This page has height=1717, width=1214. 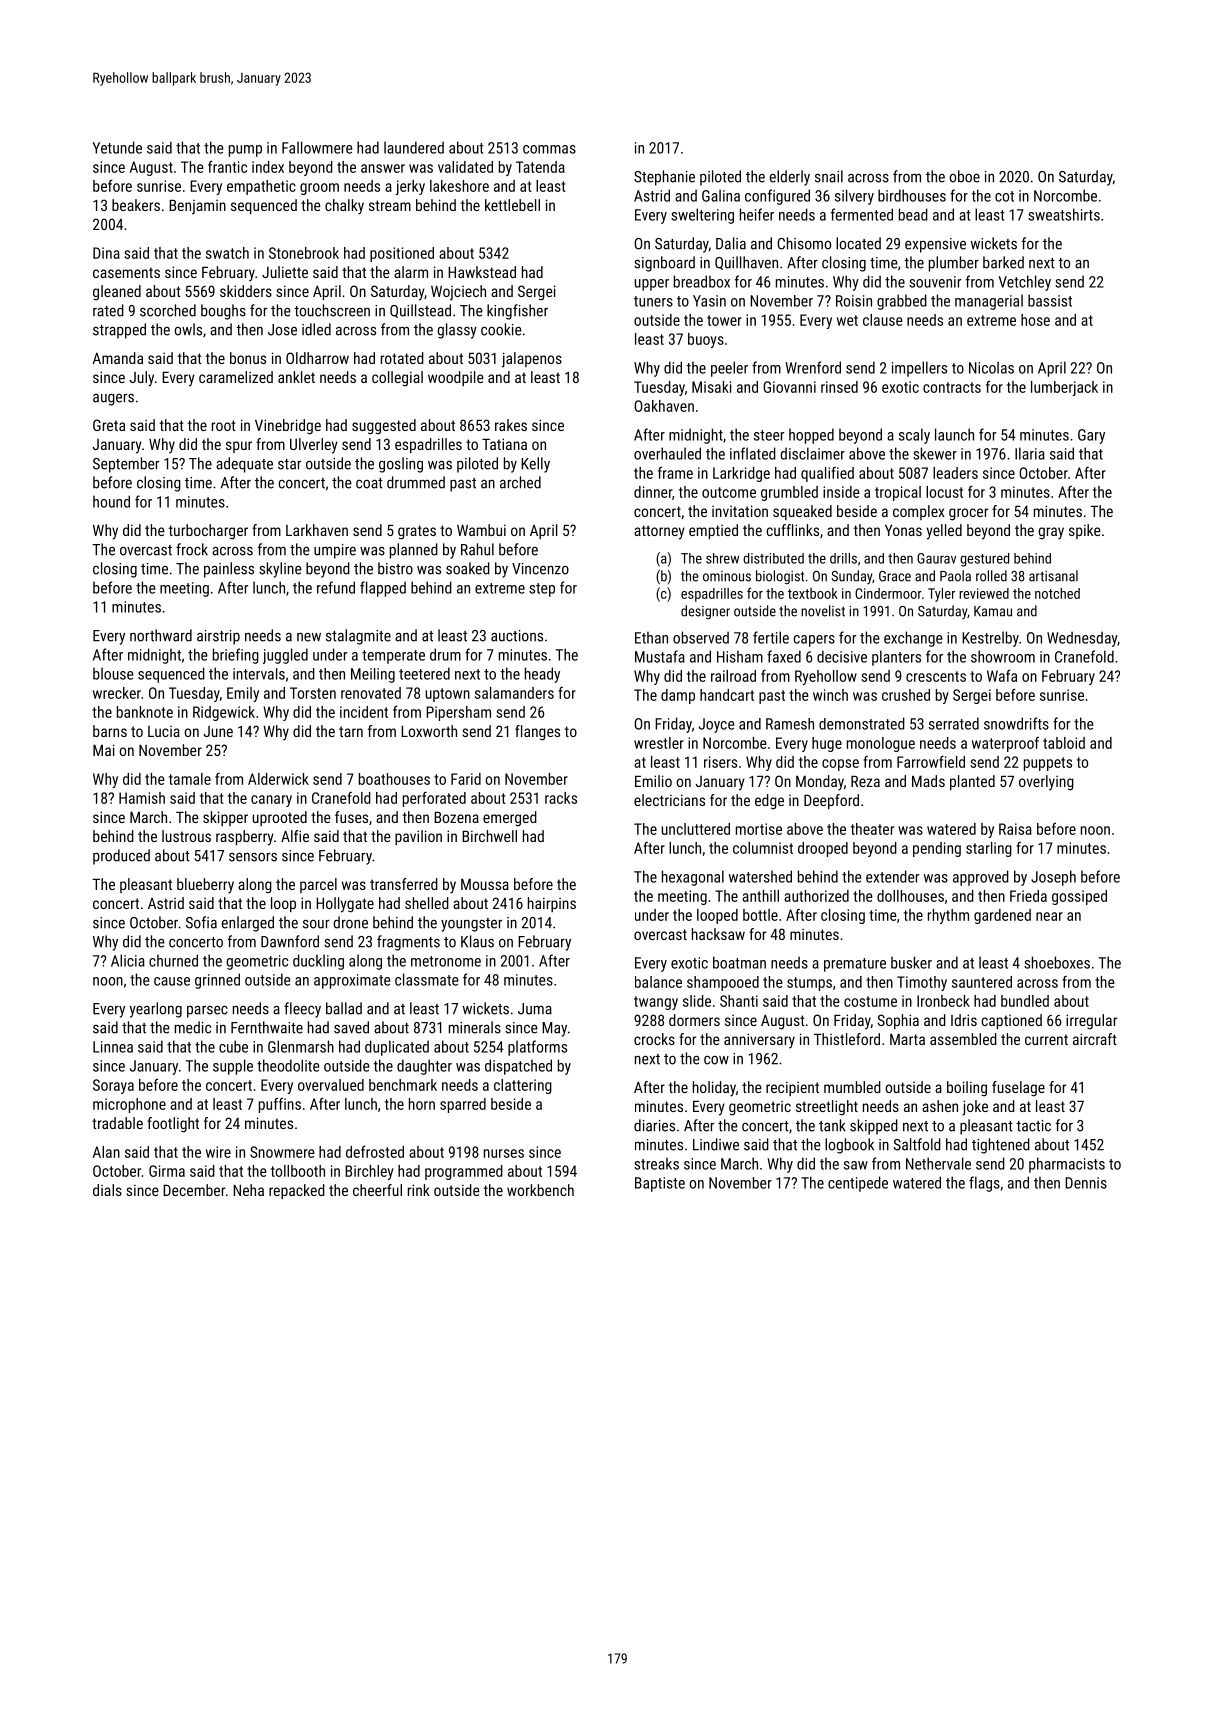 I want to click on adequate, so click(x=244, y=465).
